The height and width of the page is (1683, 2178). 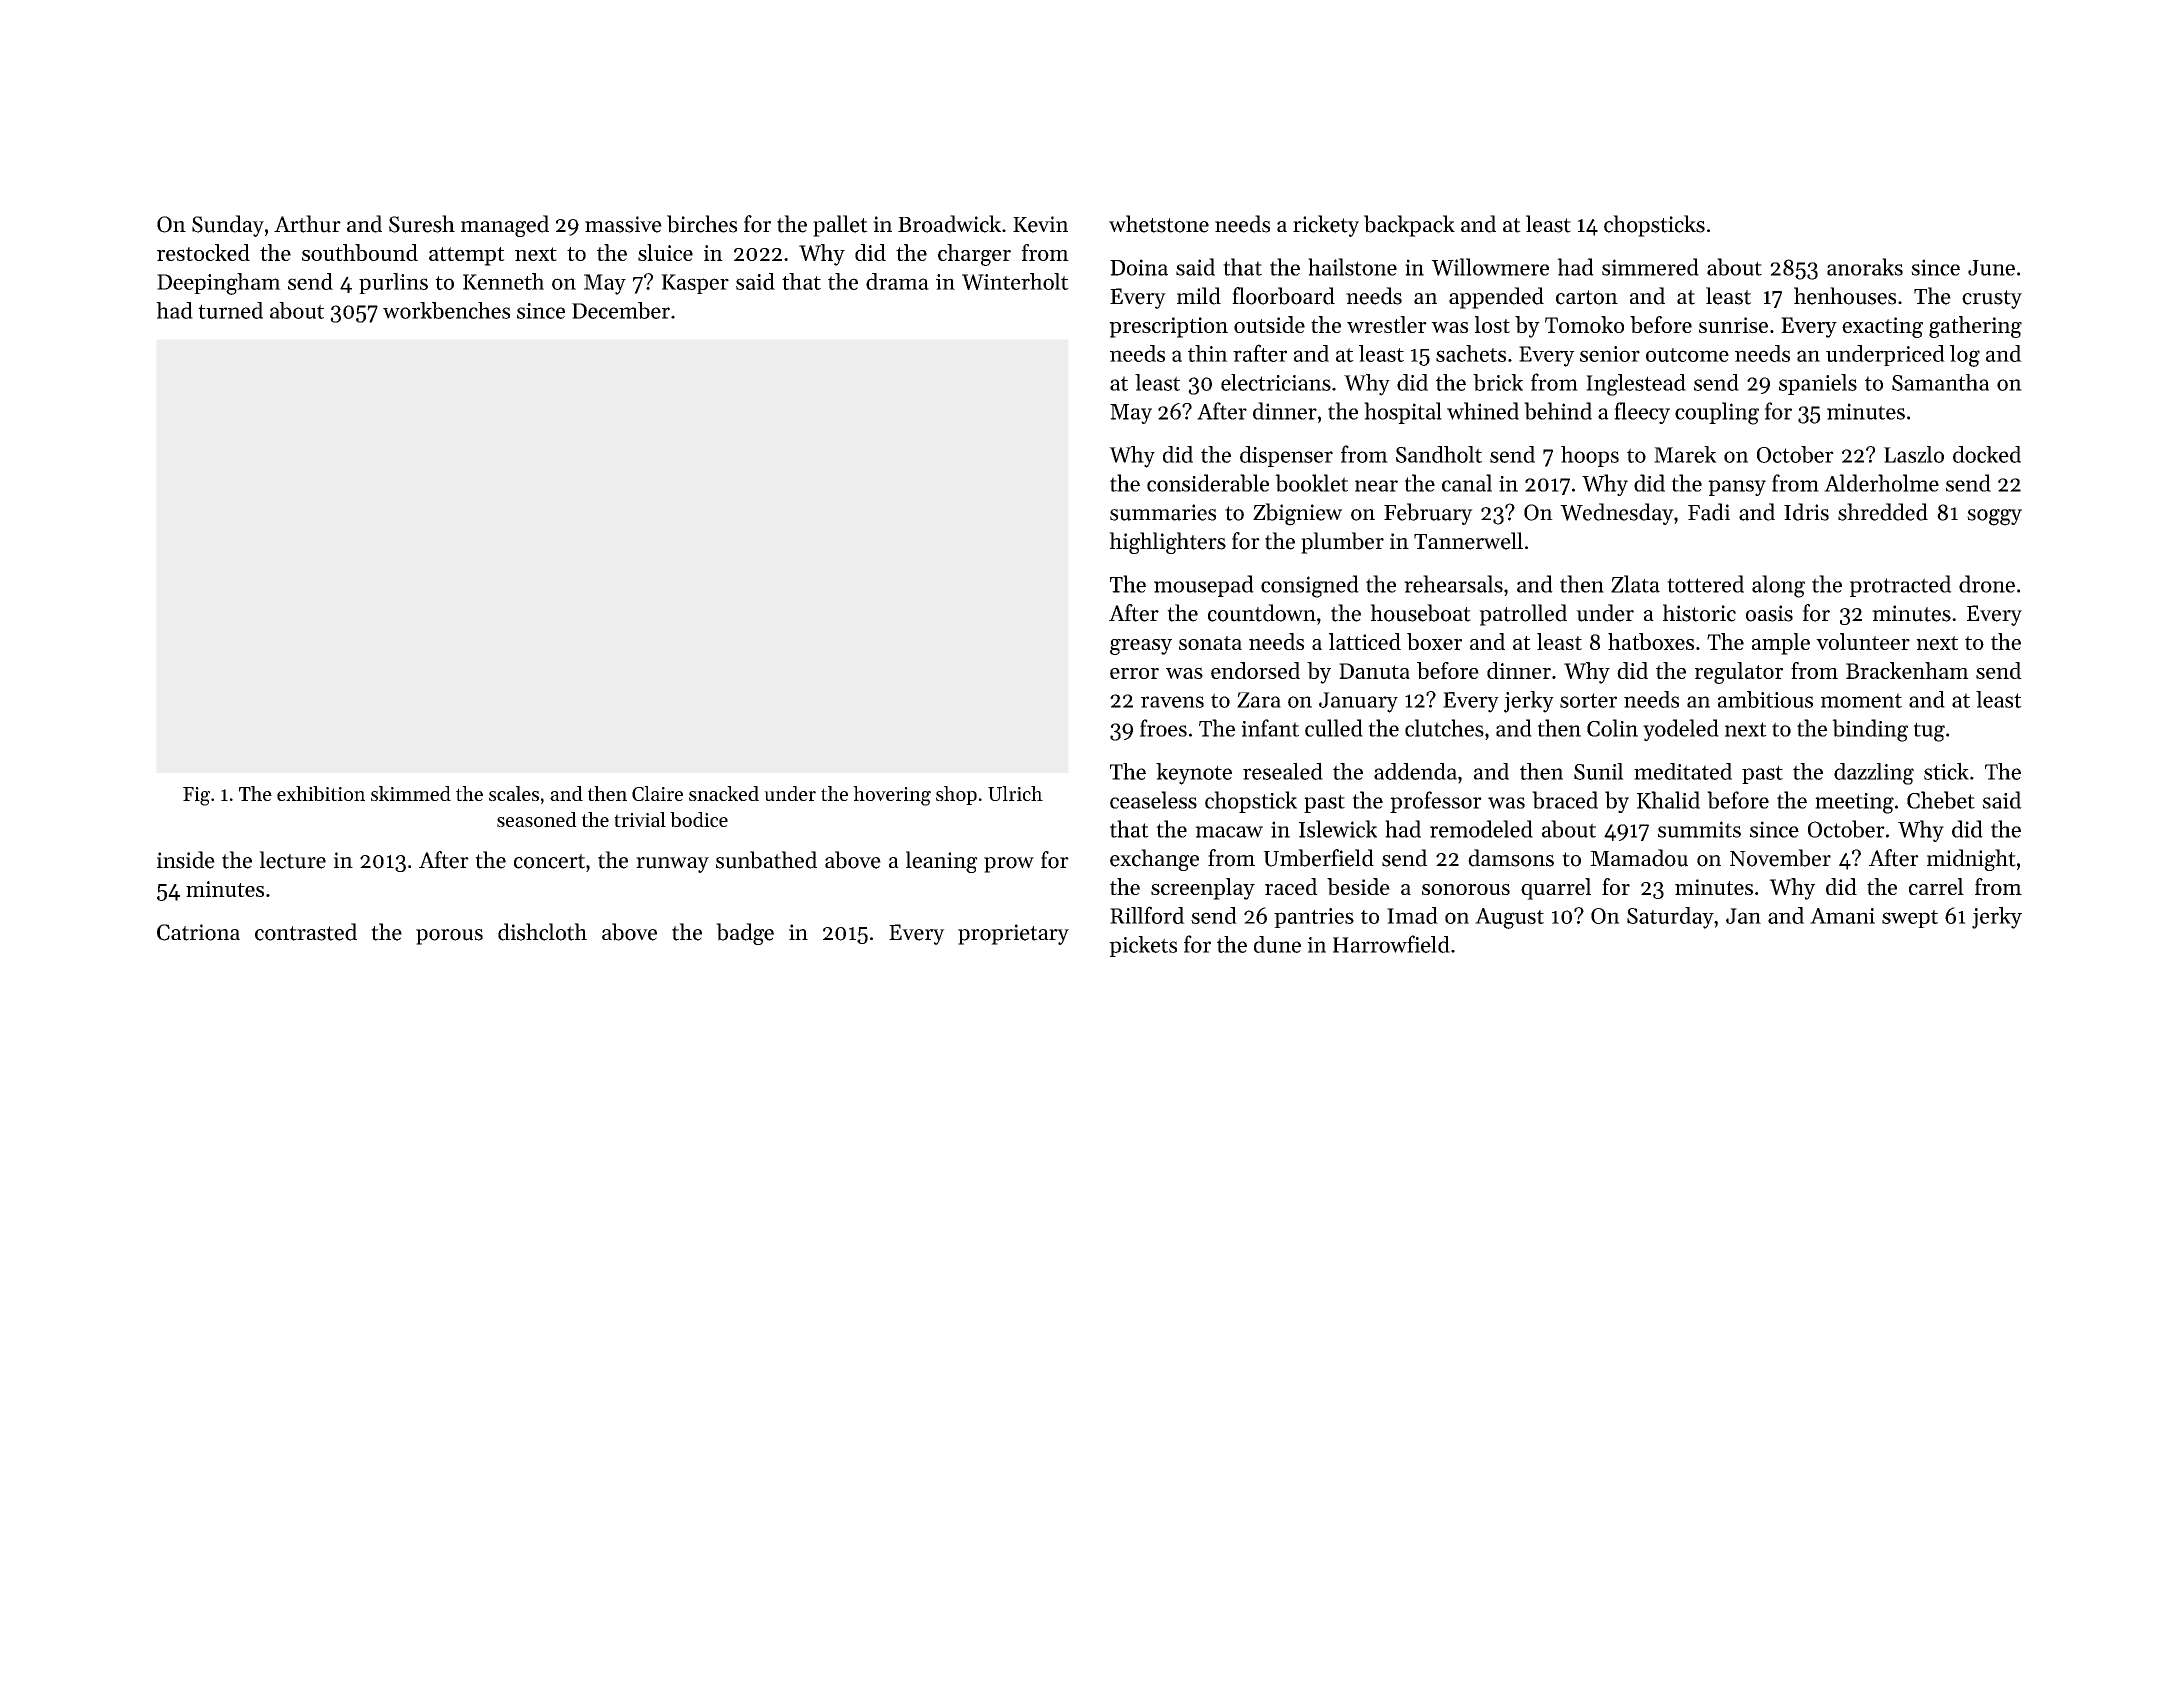 I want to click on dispenser, so click(x=1286, y=456).
